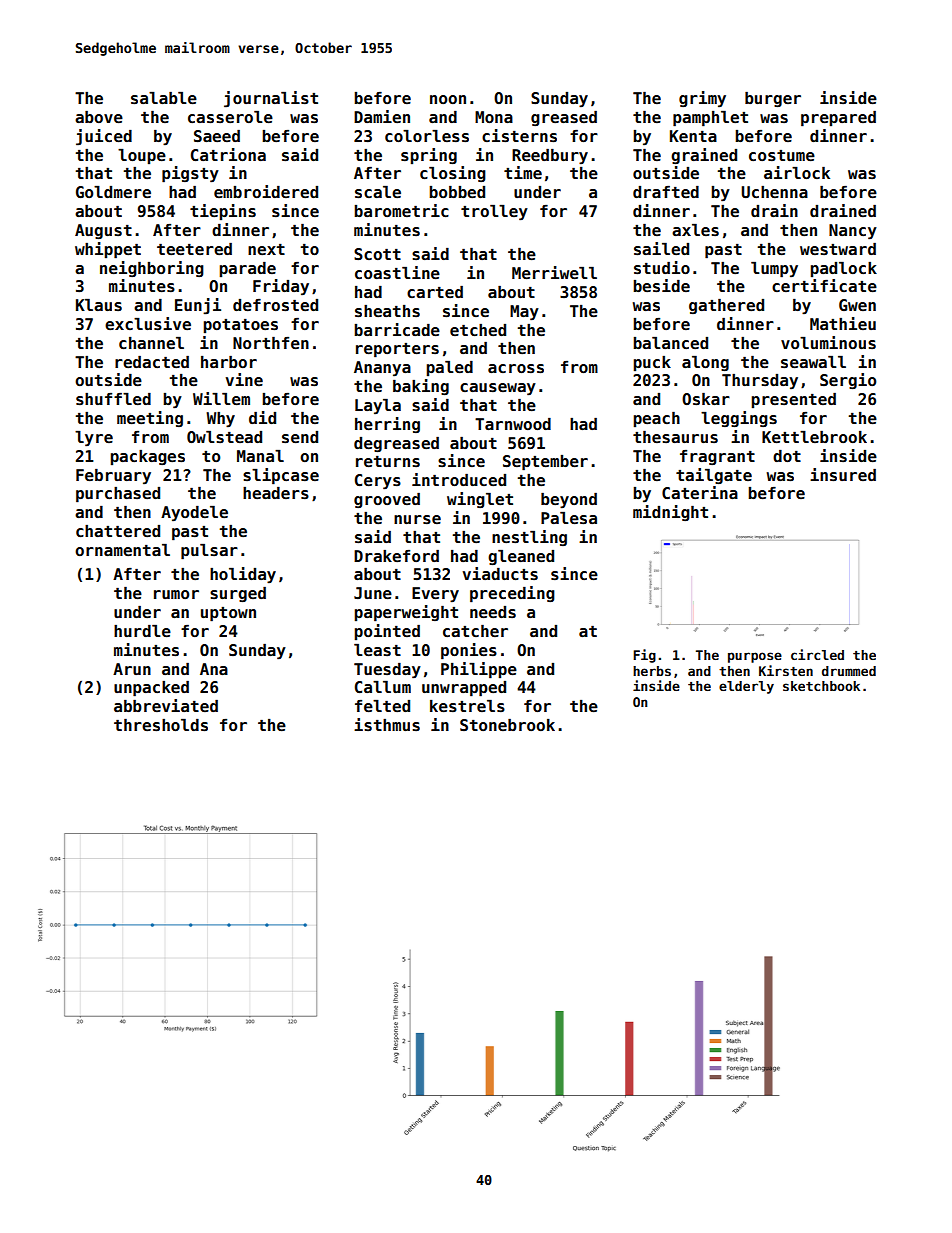  What do you see at coordinates (161, 725) in the screenshot?
I see `thresholds` at bounding box center [161, 725].
